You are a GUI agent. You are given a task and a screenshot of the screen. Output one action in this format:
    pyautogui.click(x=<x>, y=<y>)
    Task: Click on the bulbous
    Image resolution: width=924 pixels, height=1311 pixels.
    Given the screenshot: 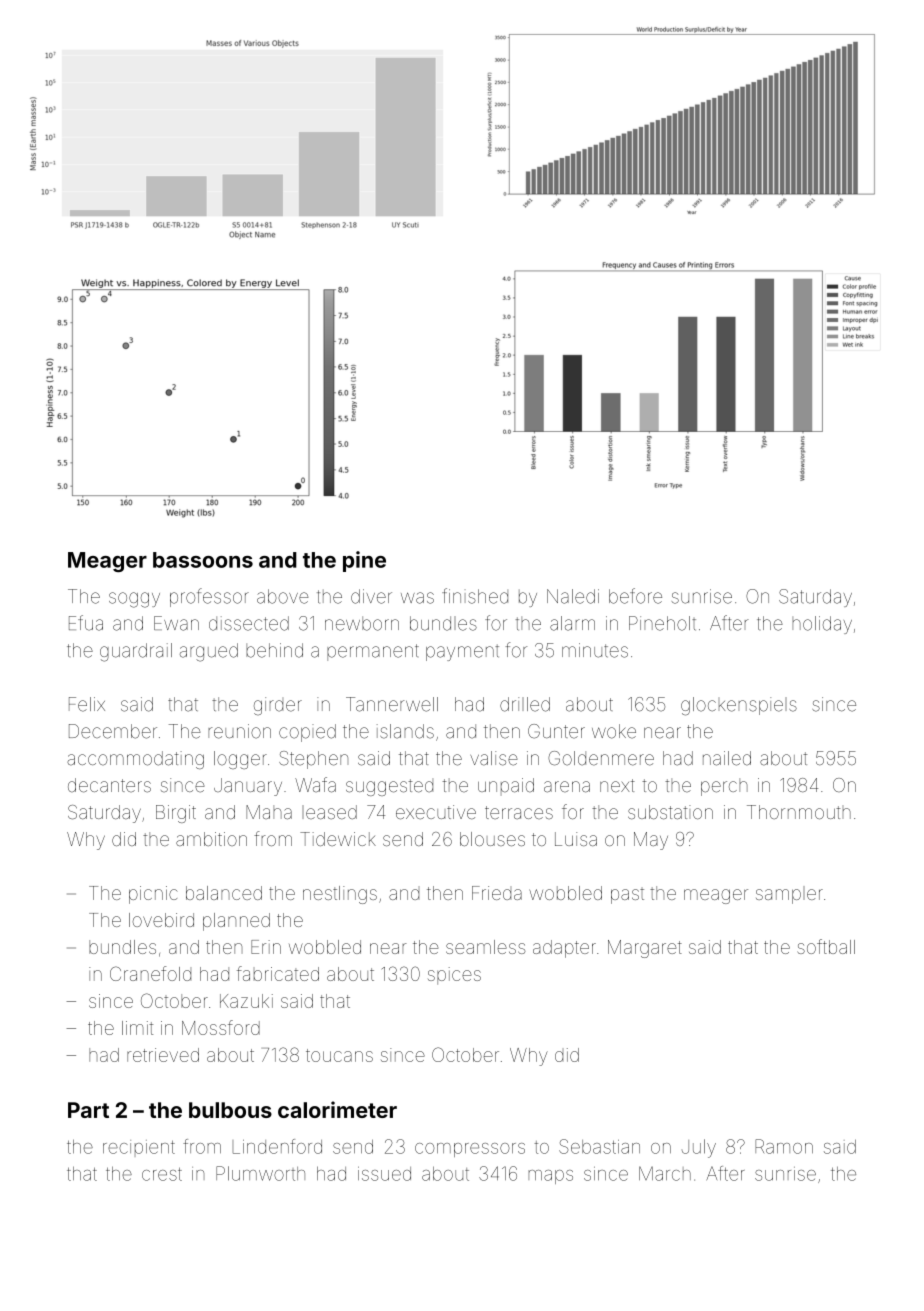 What is the action you would take?
    pyautogui.click(x=230, y=1110)
